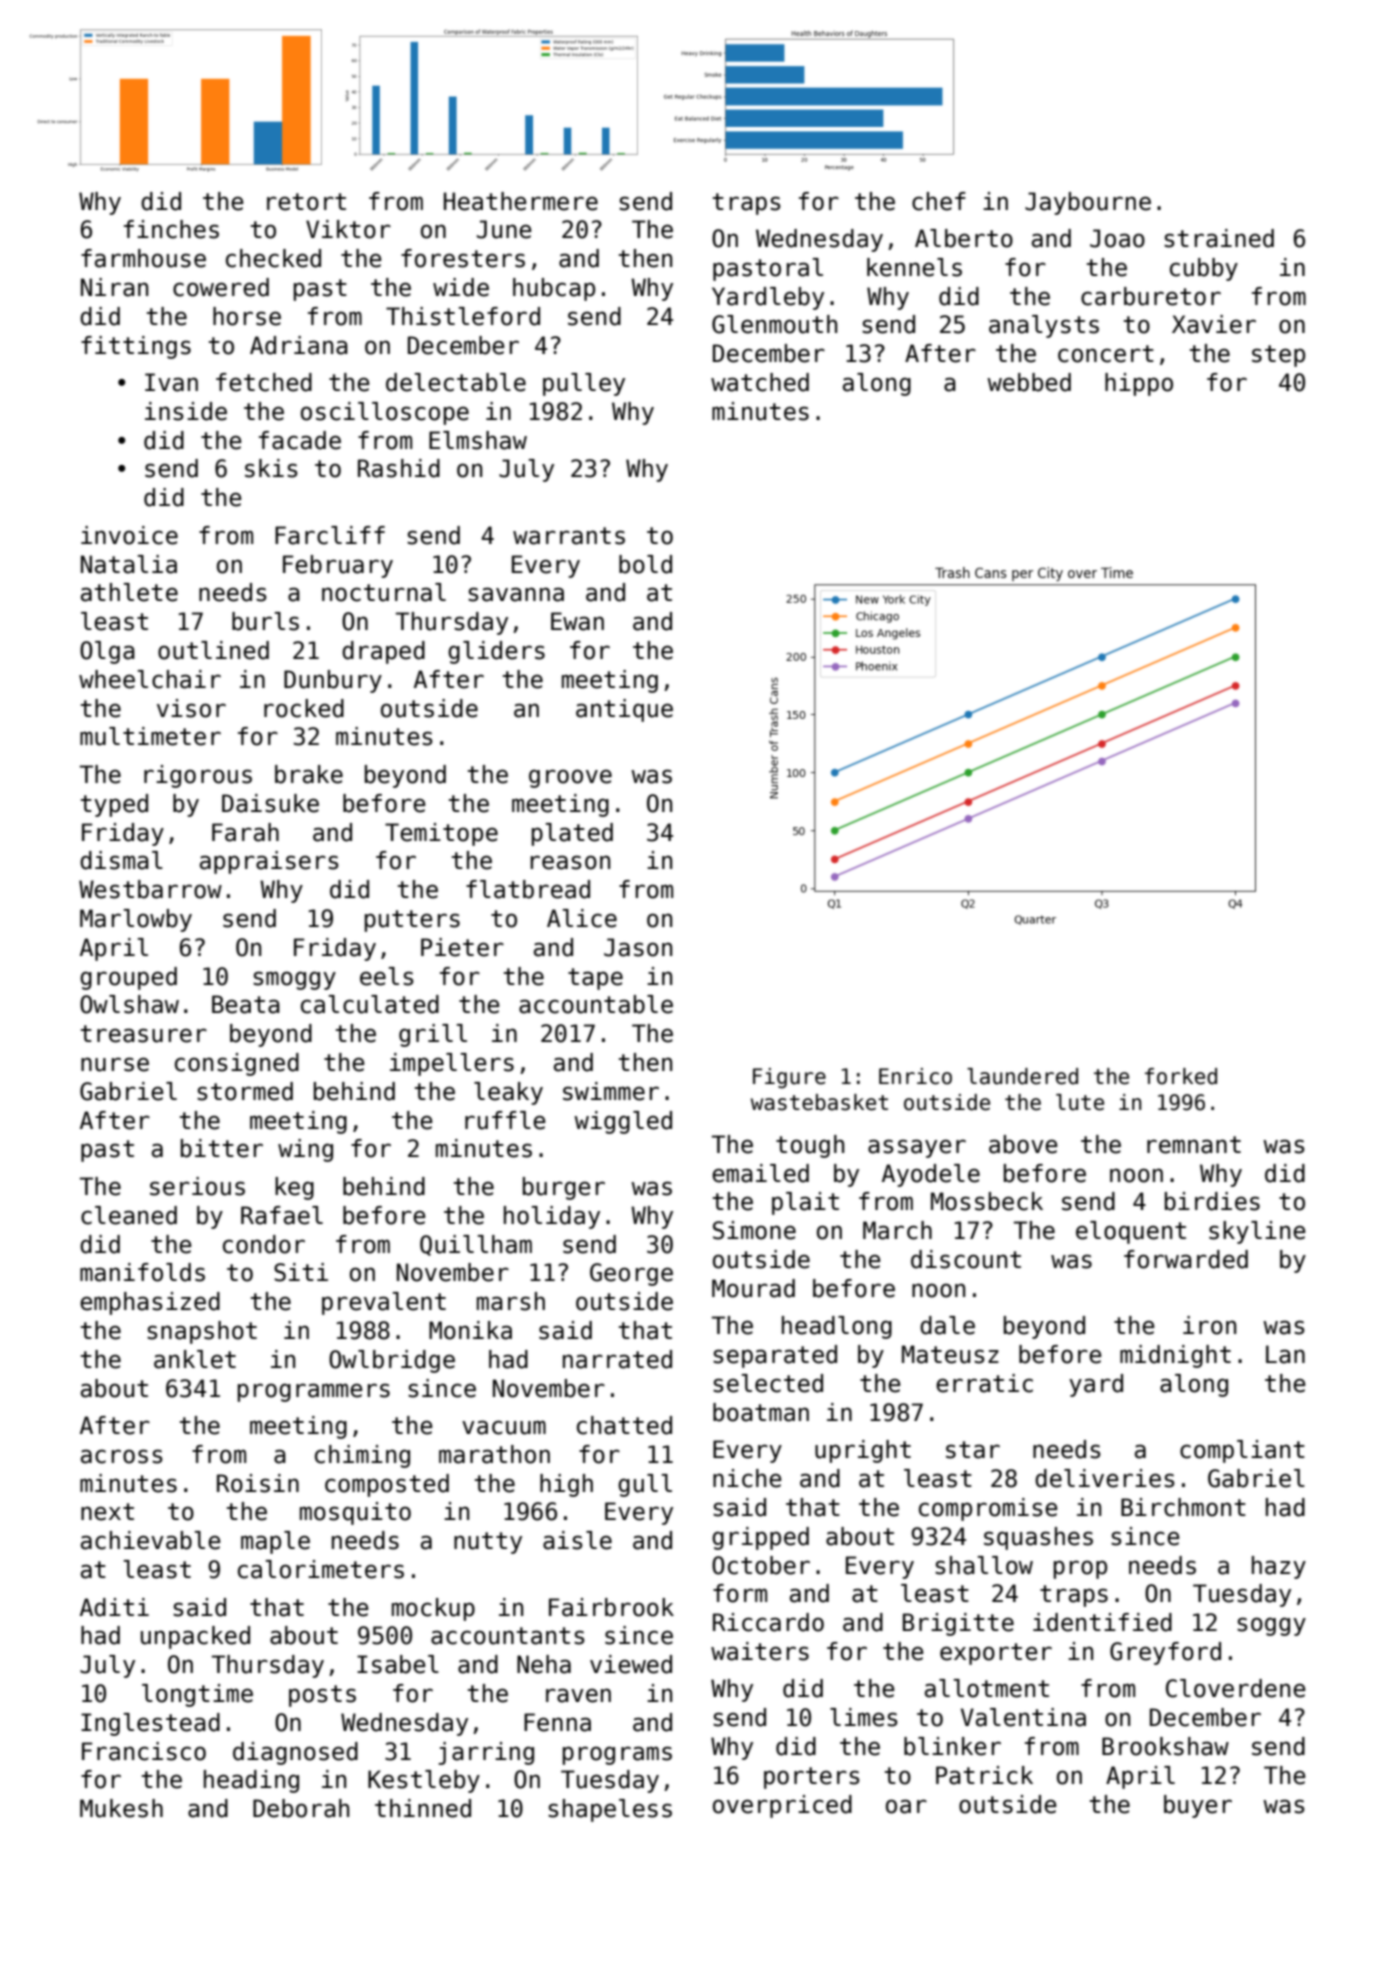 Image resolution: width=1386 pixels, height=1969 pixels. What do you see at coordinates (1139, 384) in the document?
I see `hippo` at bounding box center [1139, 384].
